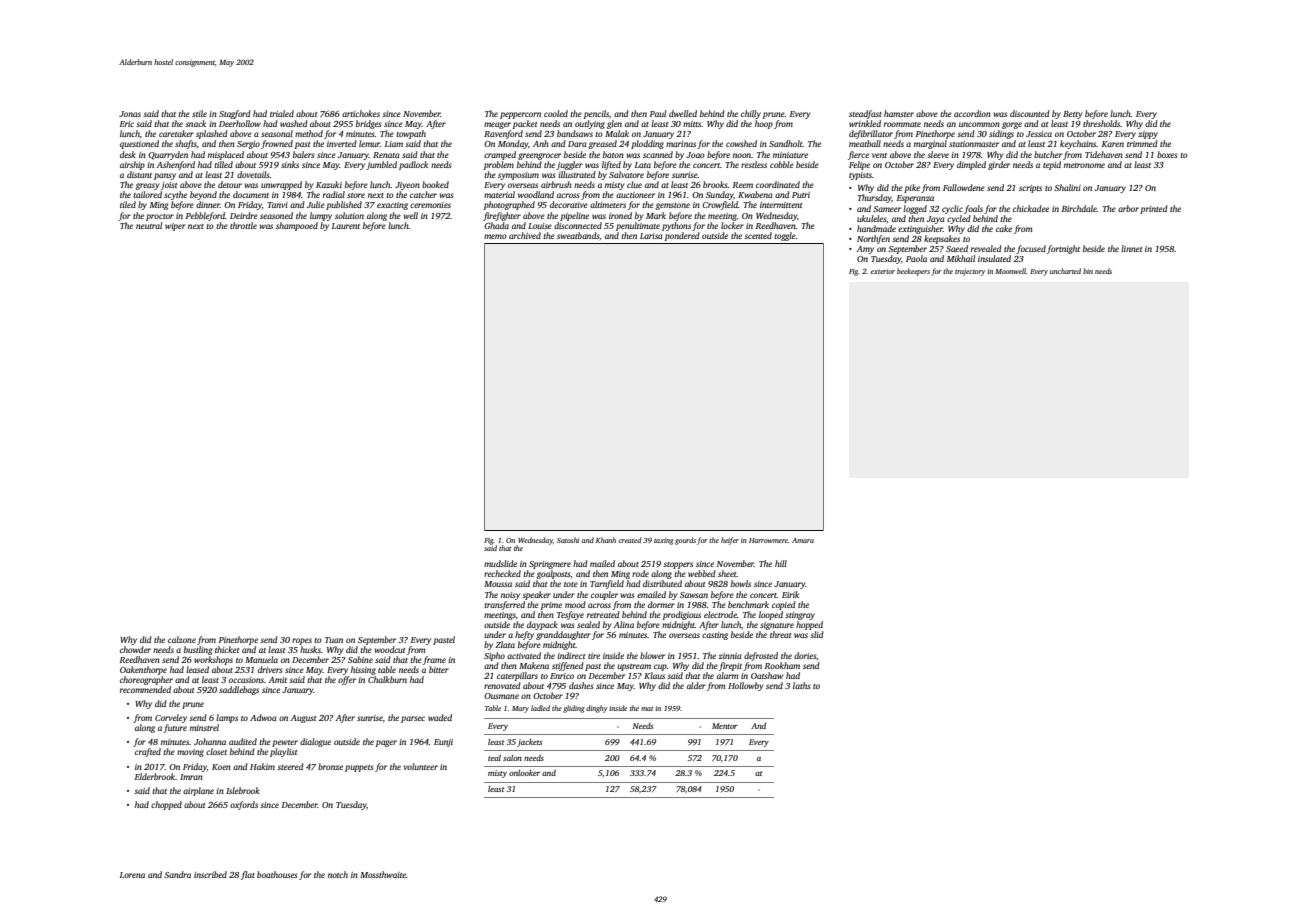  Describe the element at coordinates (556, 113) in the image. I see `cooled` at that location.
